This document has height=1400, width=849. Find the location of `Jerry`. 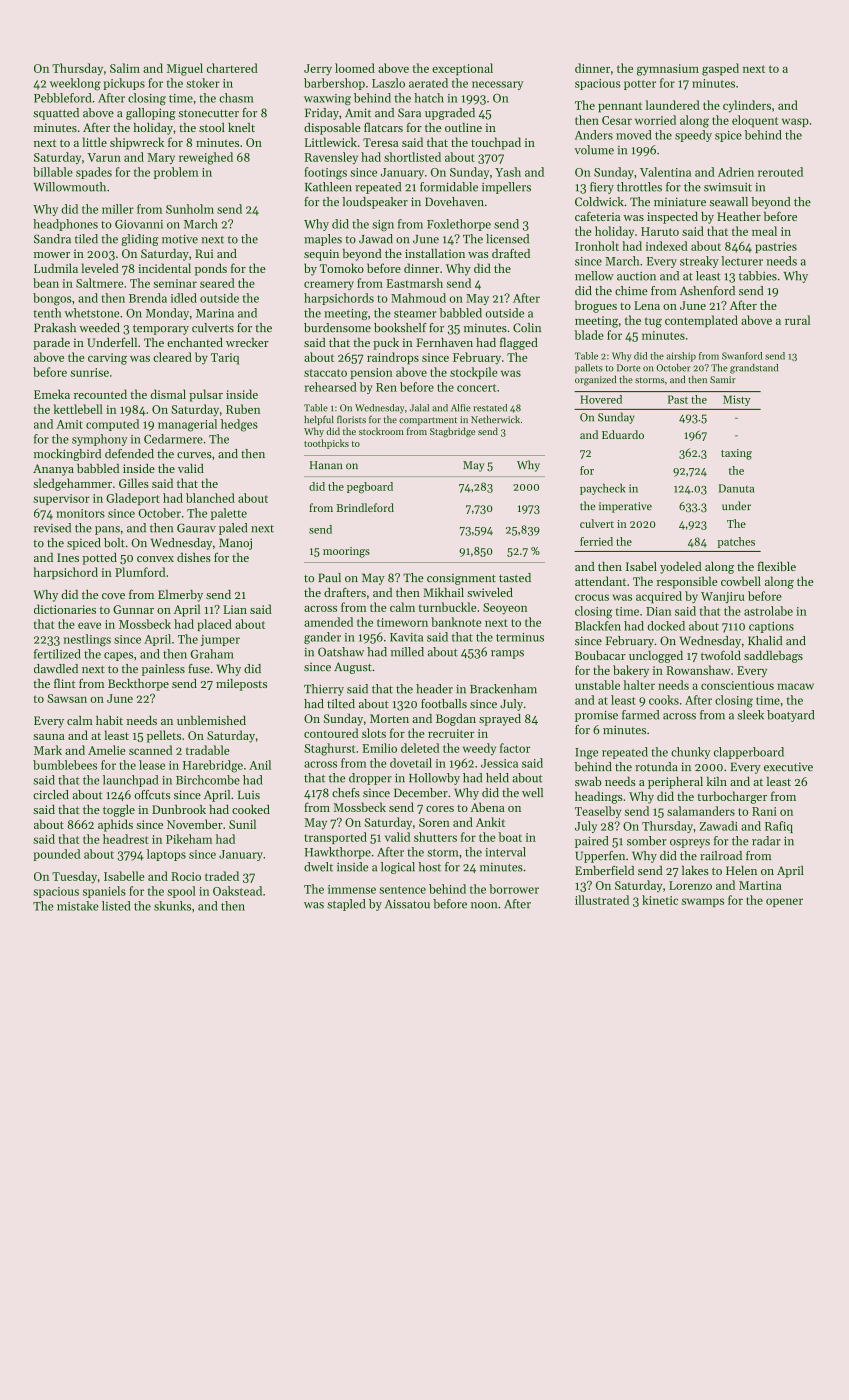

Jerry is located at coordinates (318, 70).
